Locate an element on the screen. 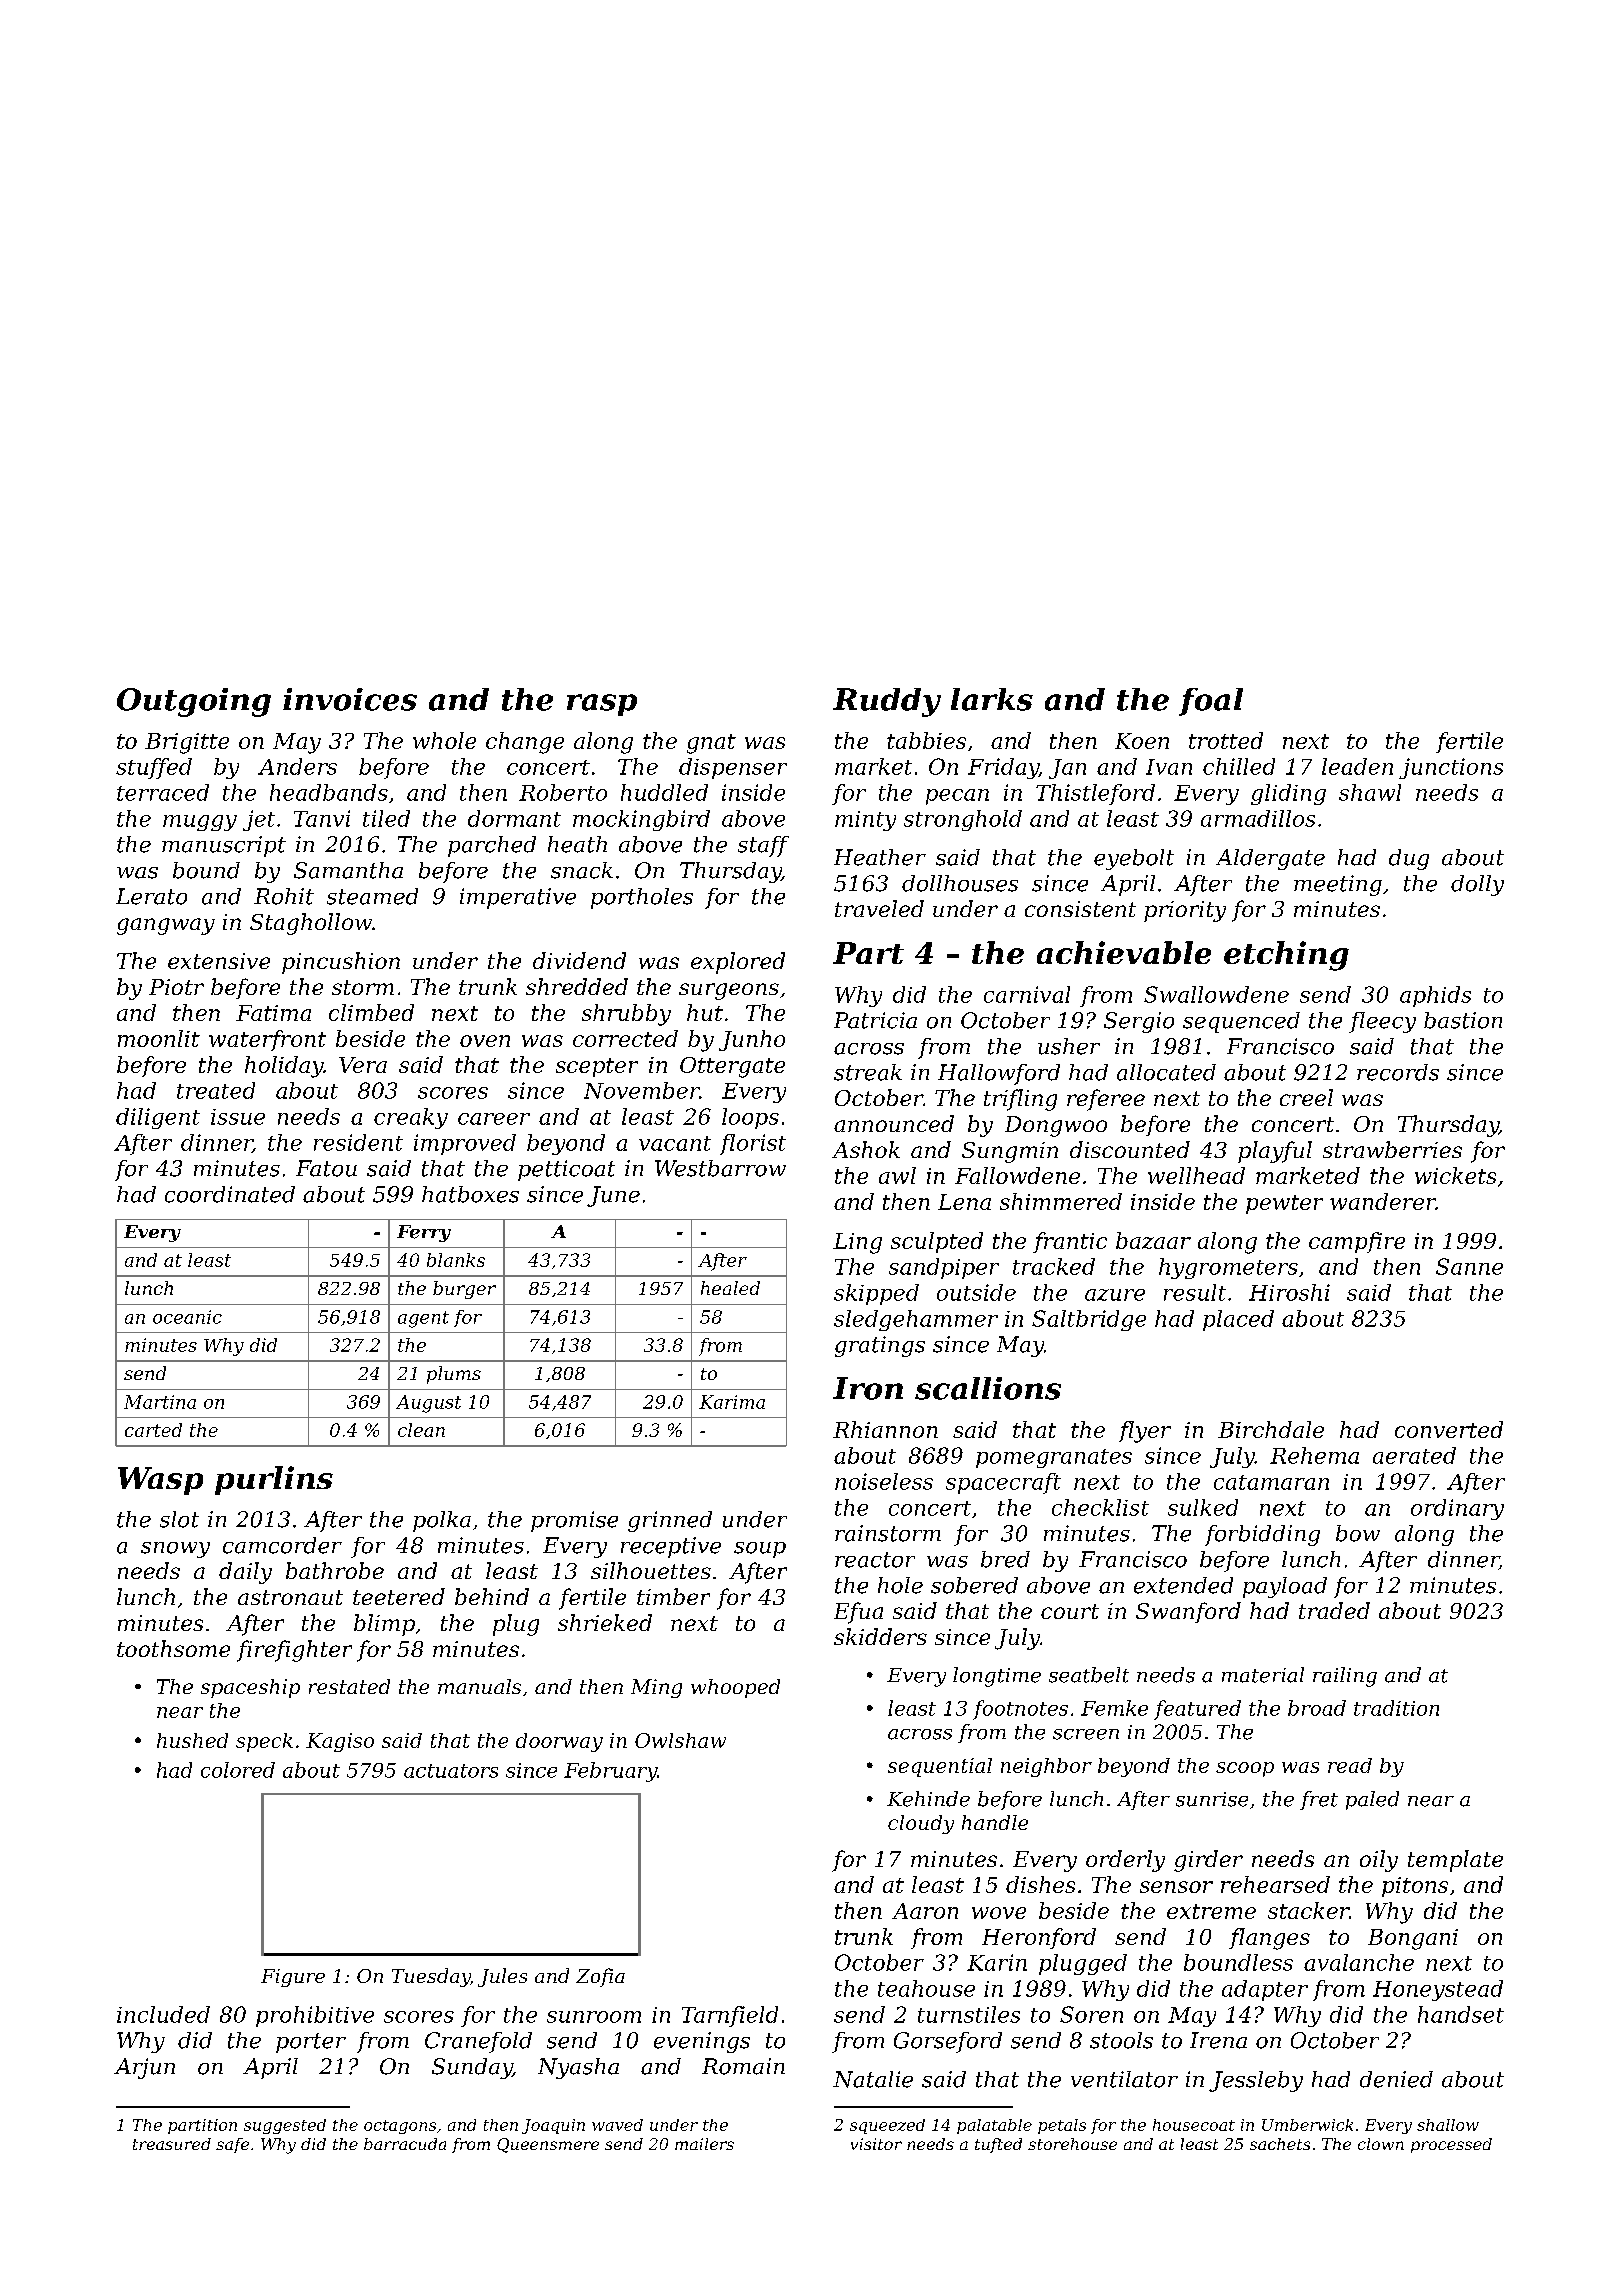 The height and width of the screenshot is (2292, 1620). Aldergate is located at coordinates (1270, 859).
